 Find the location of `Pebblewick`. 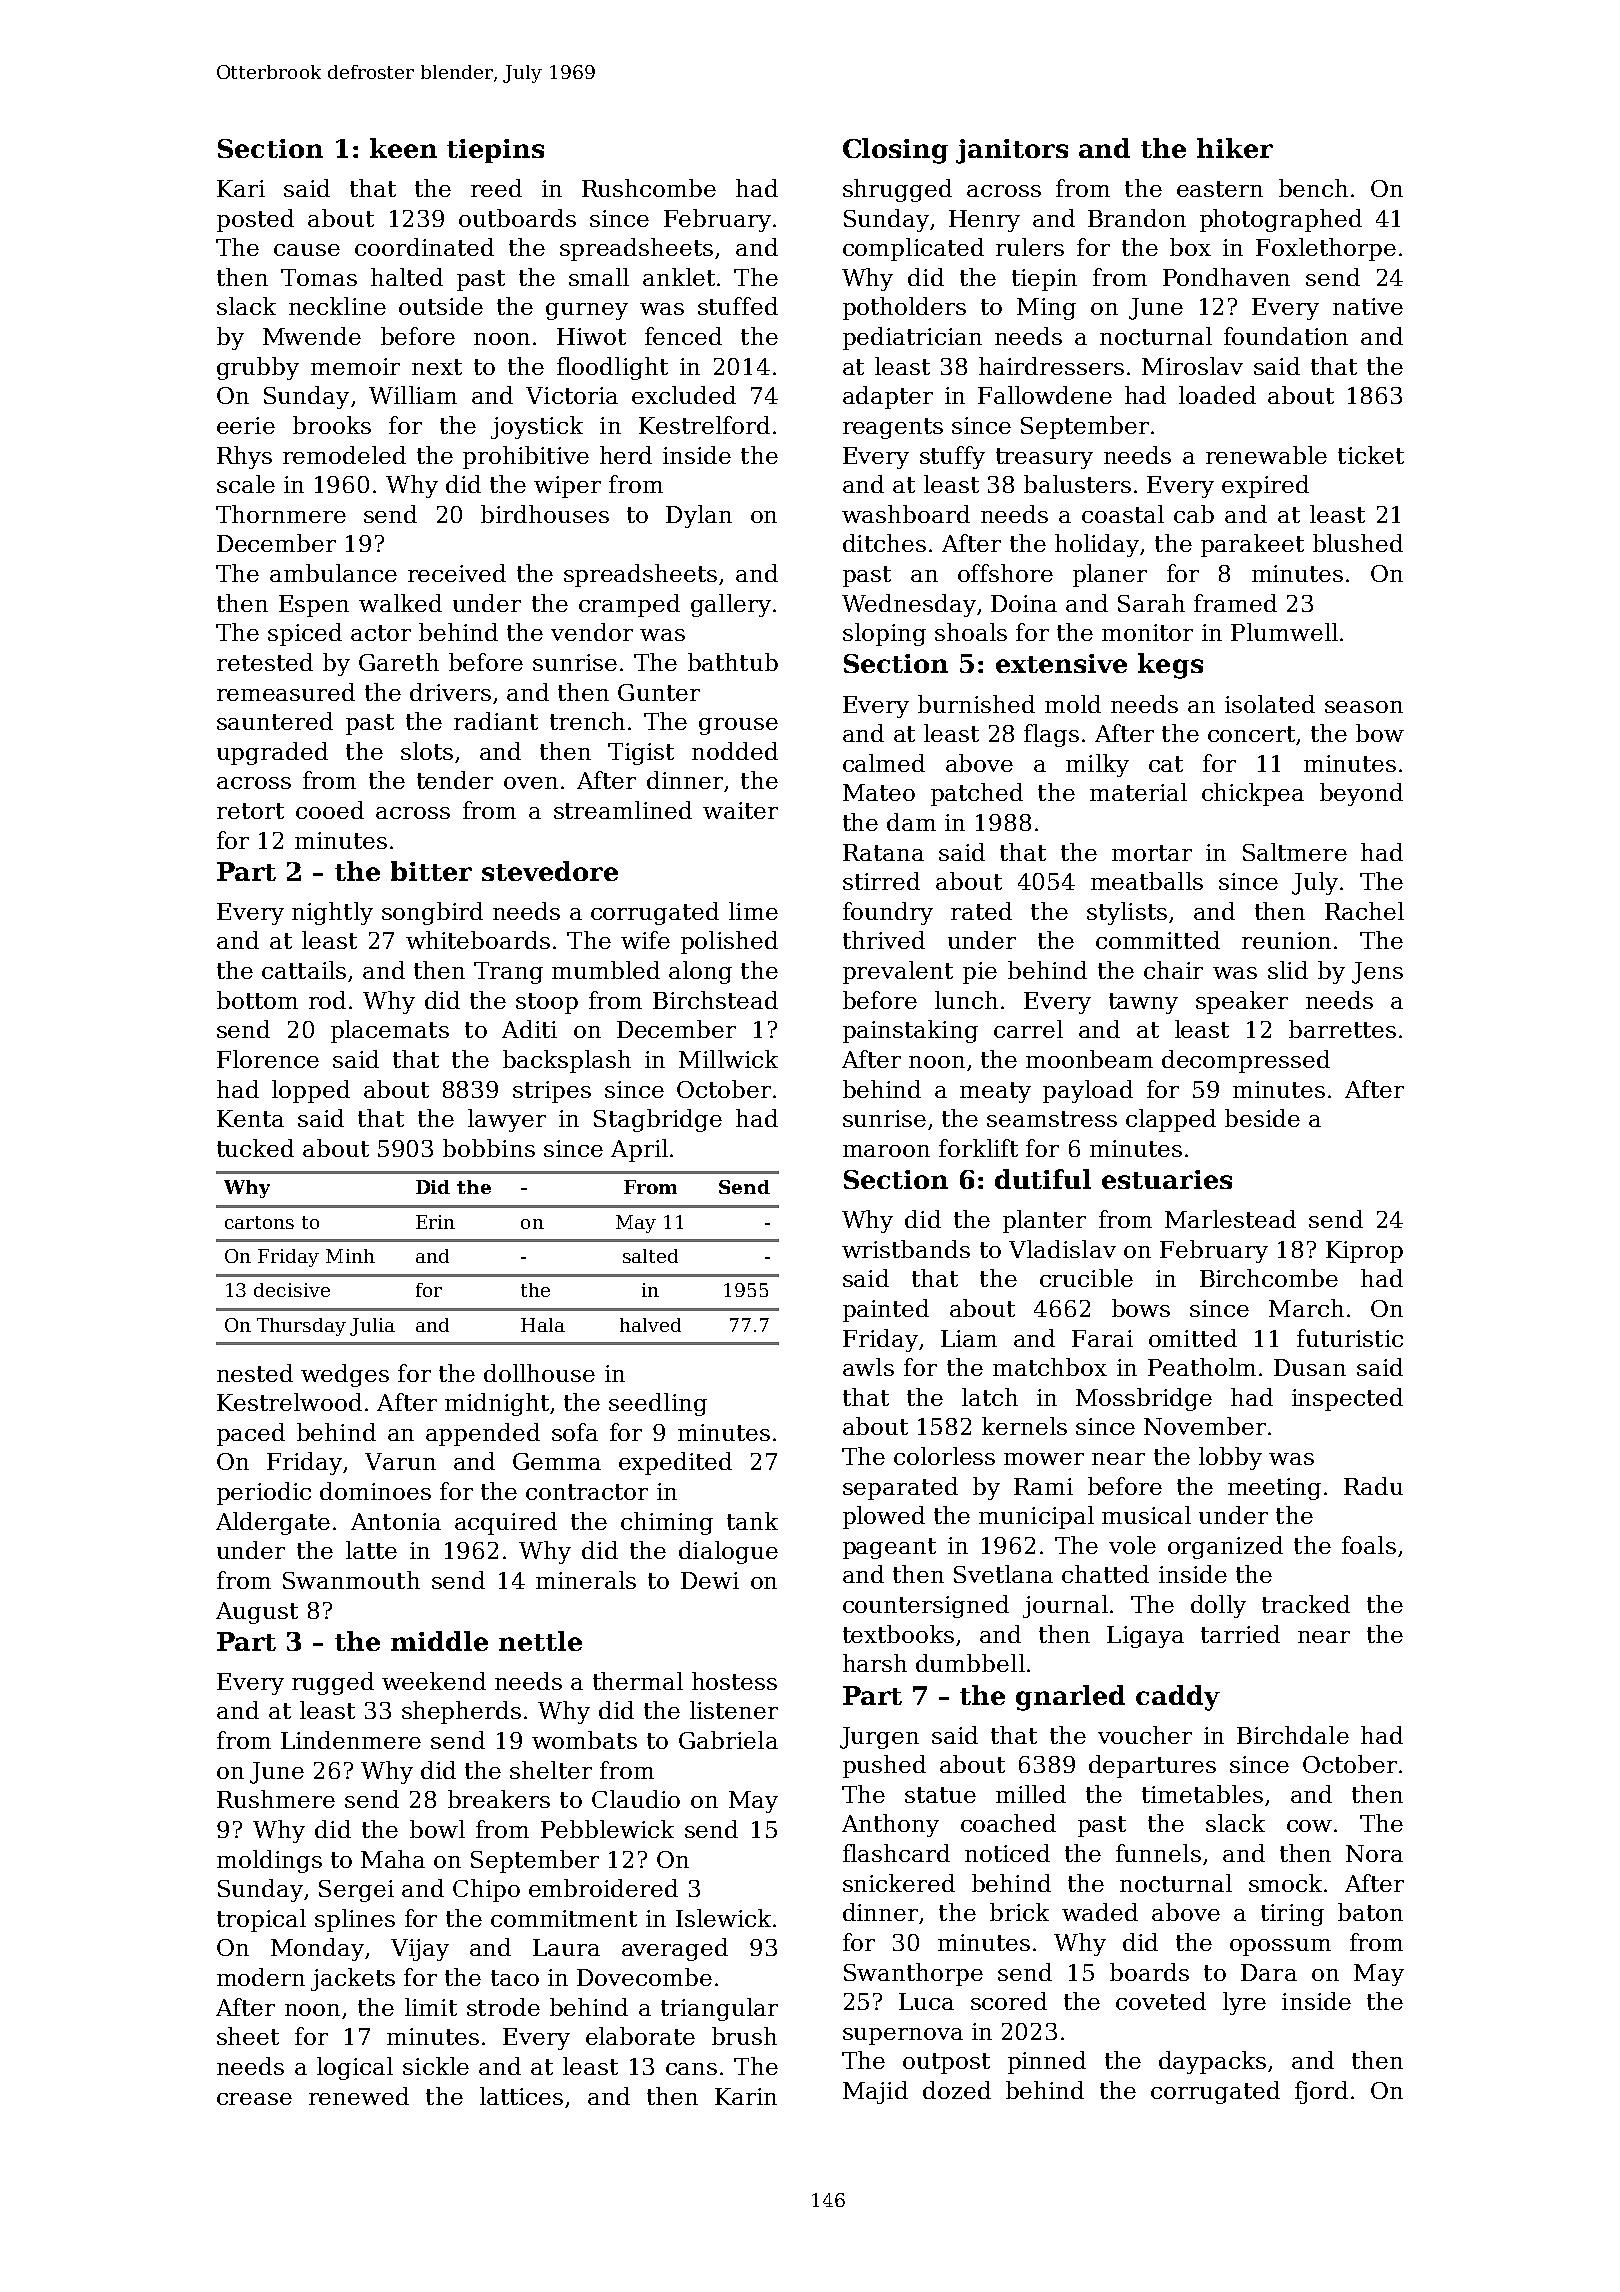

Pebblewick is located at coordinates (607, 1829).
